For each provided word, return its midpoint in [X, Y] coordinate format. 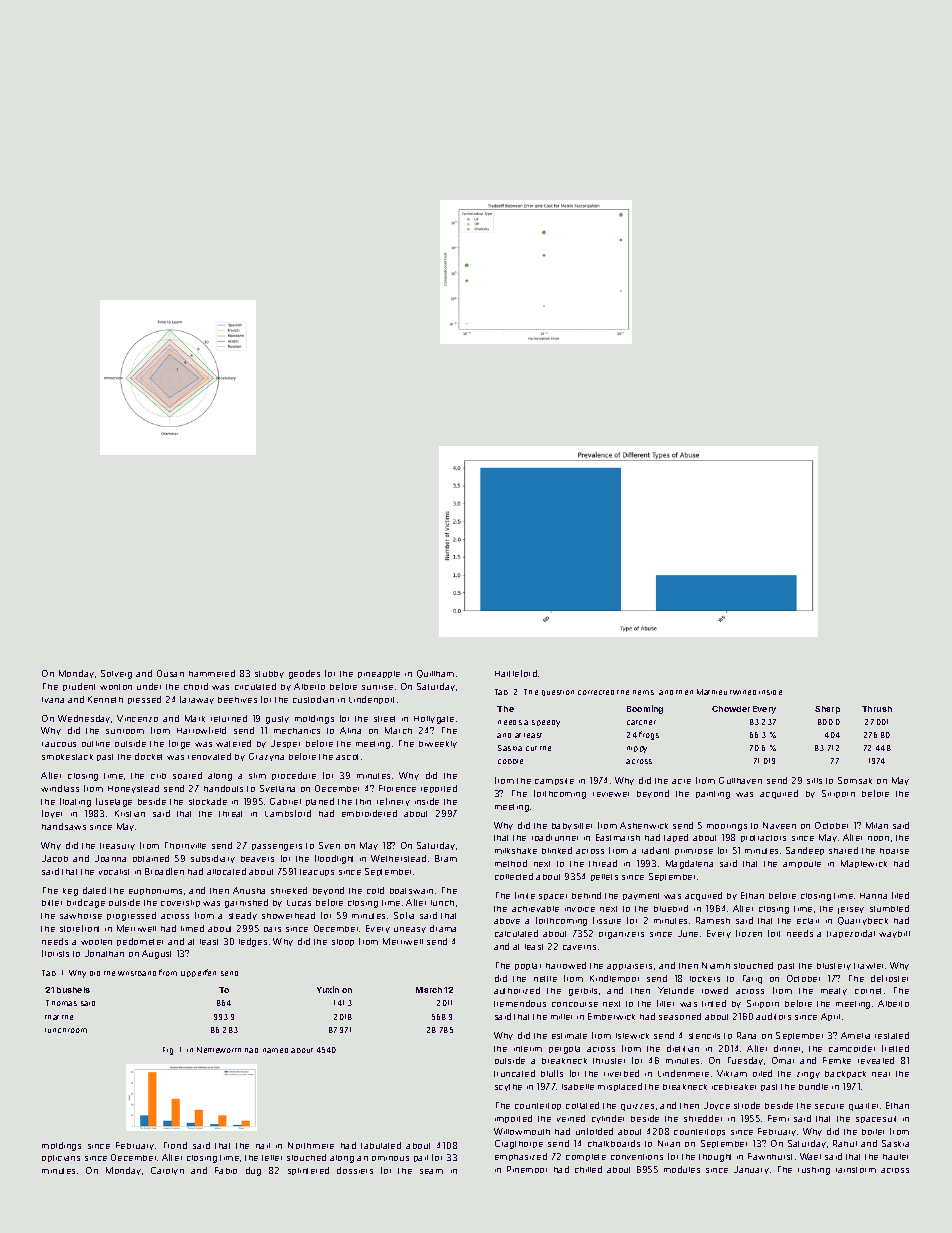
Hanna [873, 896]
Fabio [226, 1170]
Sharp [827, 710]
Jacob [55, 858]
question [558, 693]
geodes [304, 674]
